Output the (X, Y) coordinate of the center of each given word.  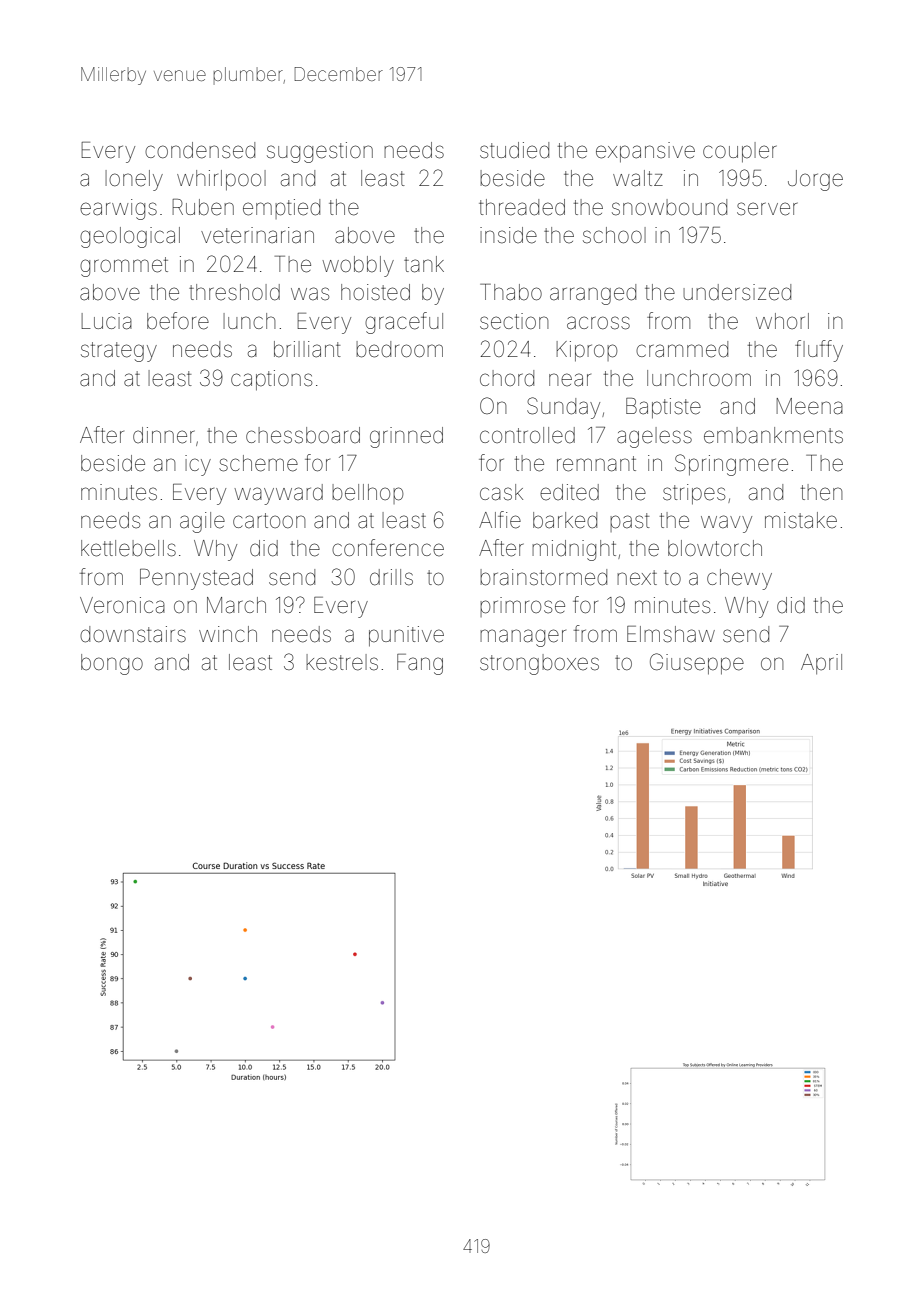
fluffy (819, 351)
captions (271, 380)
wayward (279, 494)
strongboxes (539, 664)
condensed (200, 150)
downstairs (133, 634)
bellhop (367, 494)
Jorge (815, 180)
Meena (810, 406)
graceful (404, 323)
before (178, 321)
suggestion (320, 152)
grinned (406, 437)
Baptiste (663, 408)
